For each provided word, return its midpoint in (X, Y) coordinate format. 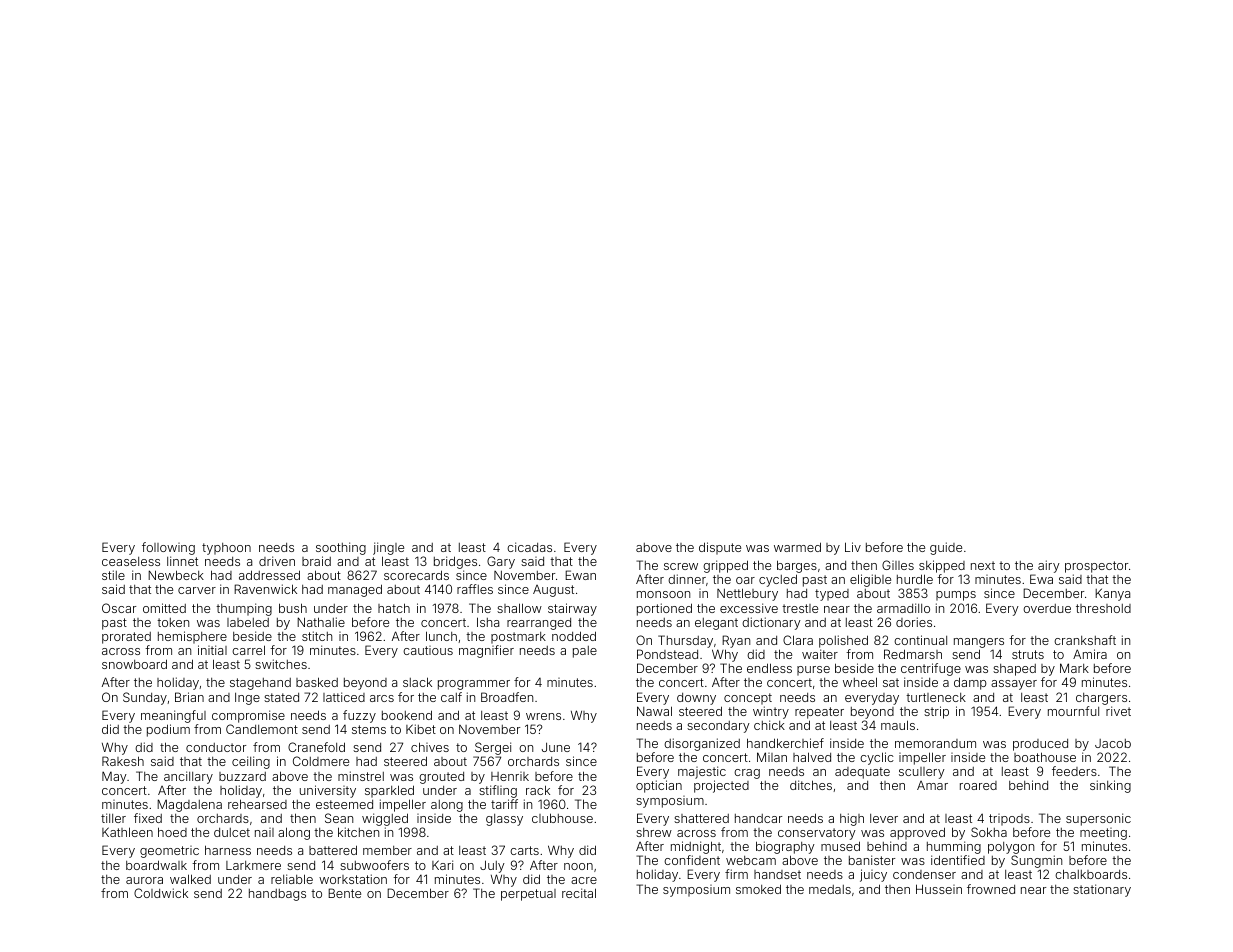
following (168, 548)
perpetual (528, 895)
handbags (277, 895)
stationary (1102, 890)
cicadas (529, 547)
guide (946, 548)
